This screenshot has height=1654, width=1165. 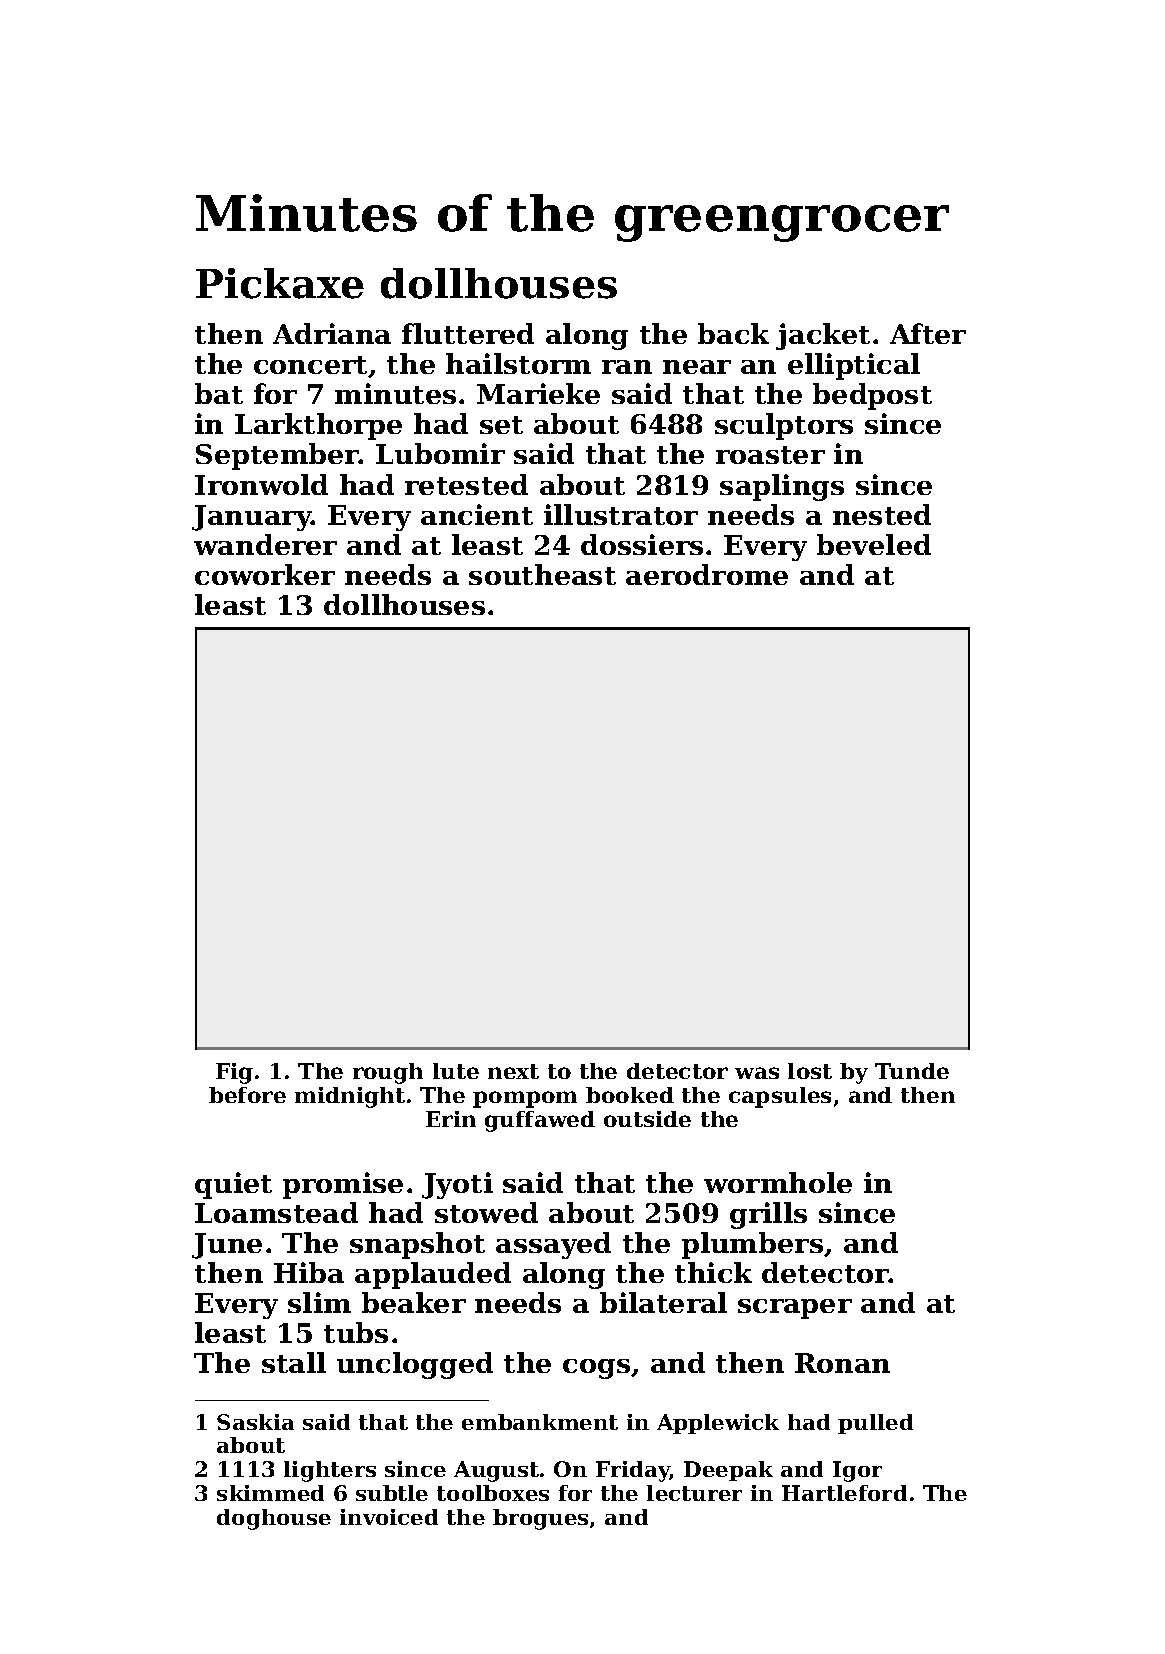 I want to click on saplings, so click(x=782, y=487).
